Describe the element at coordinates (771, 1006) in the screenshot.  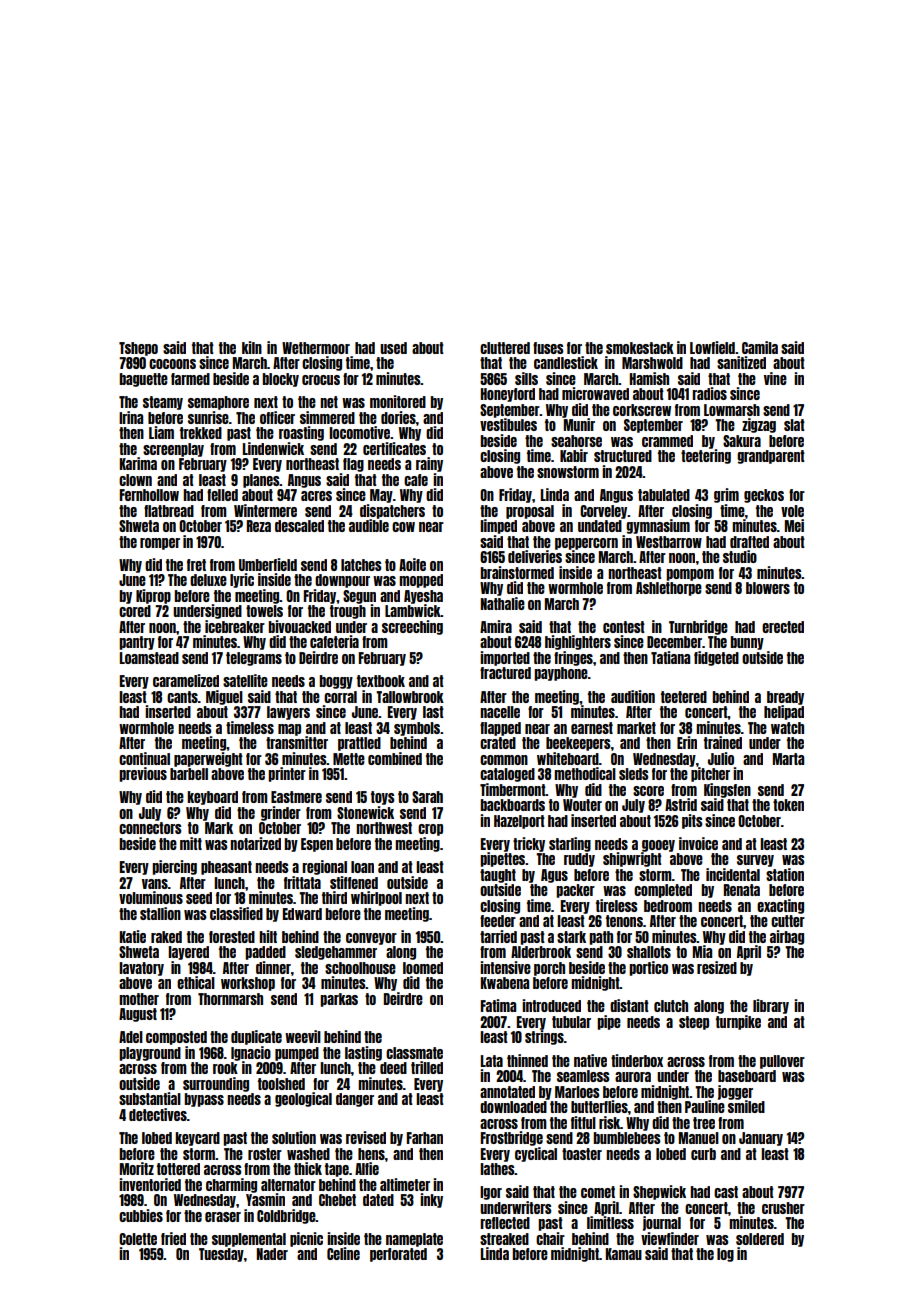
I see `library` at that location.
